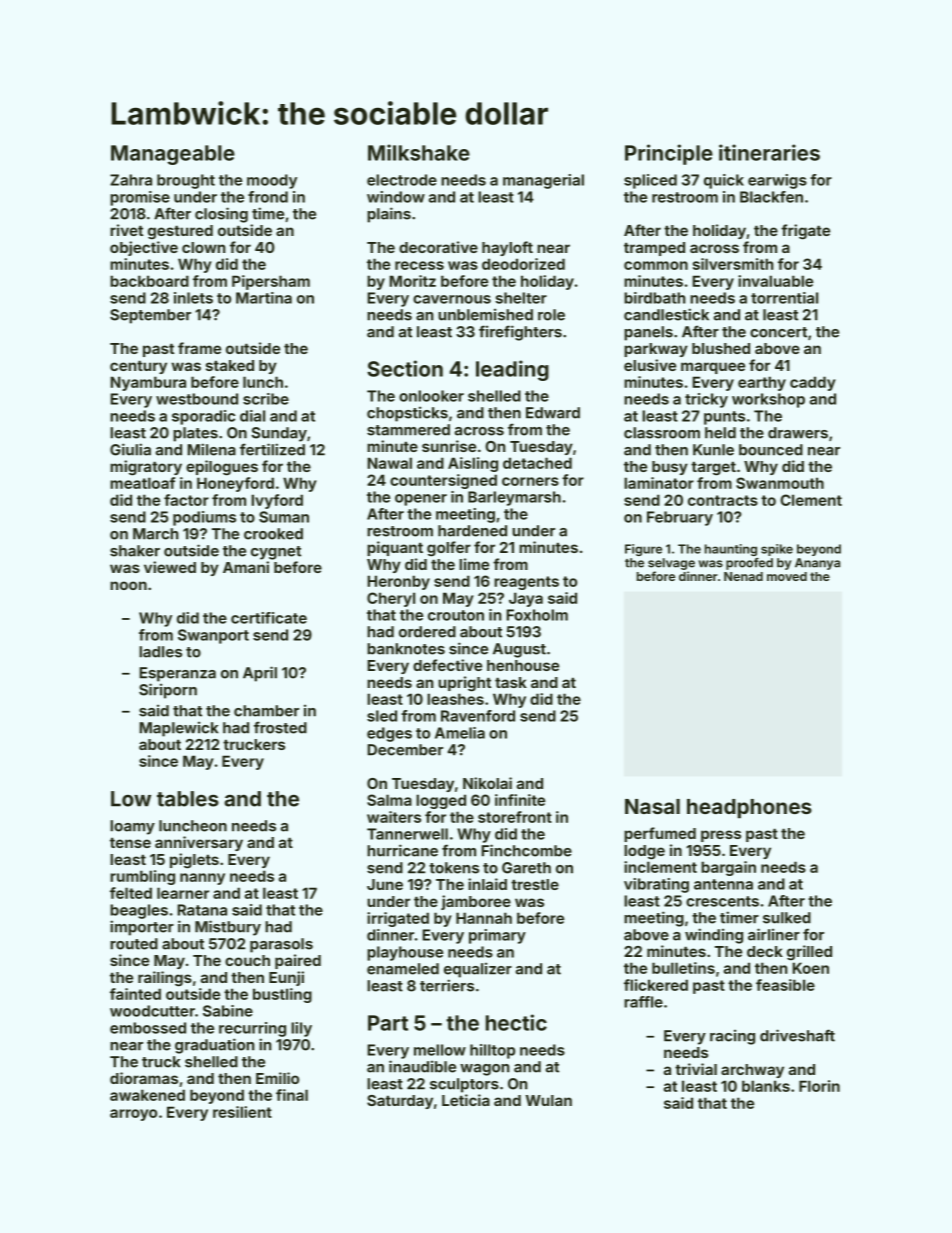  Describe the element at coordinates (242, 1112) in the page. I see `resilient` at that location.
